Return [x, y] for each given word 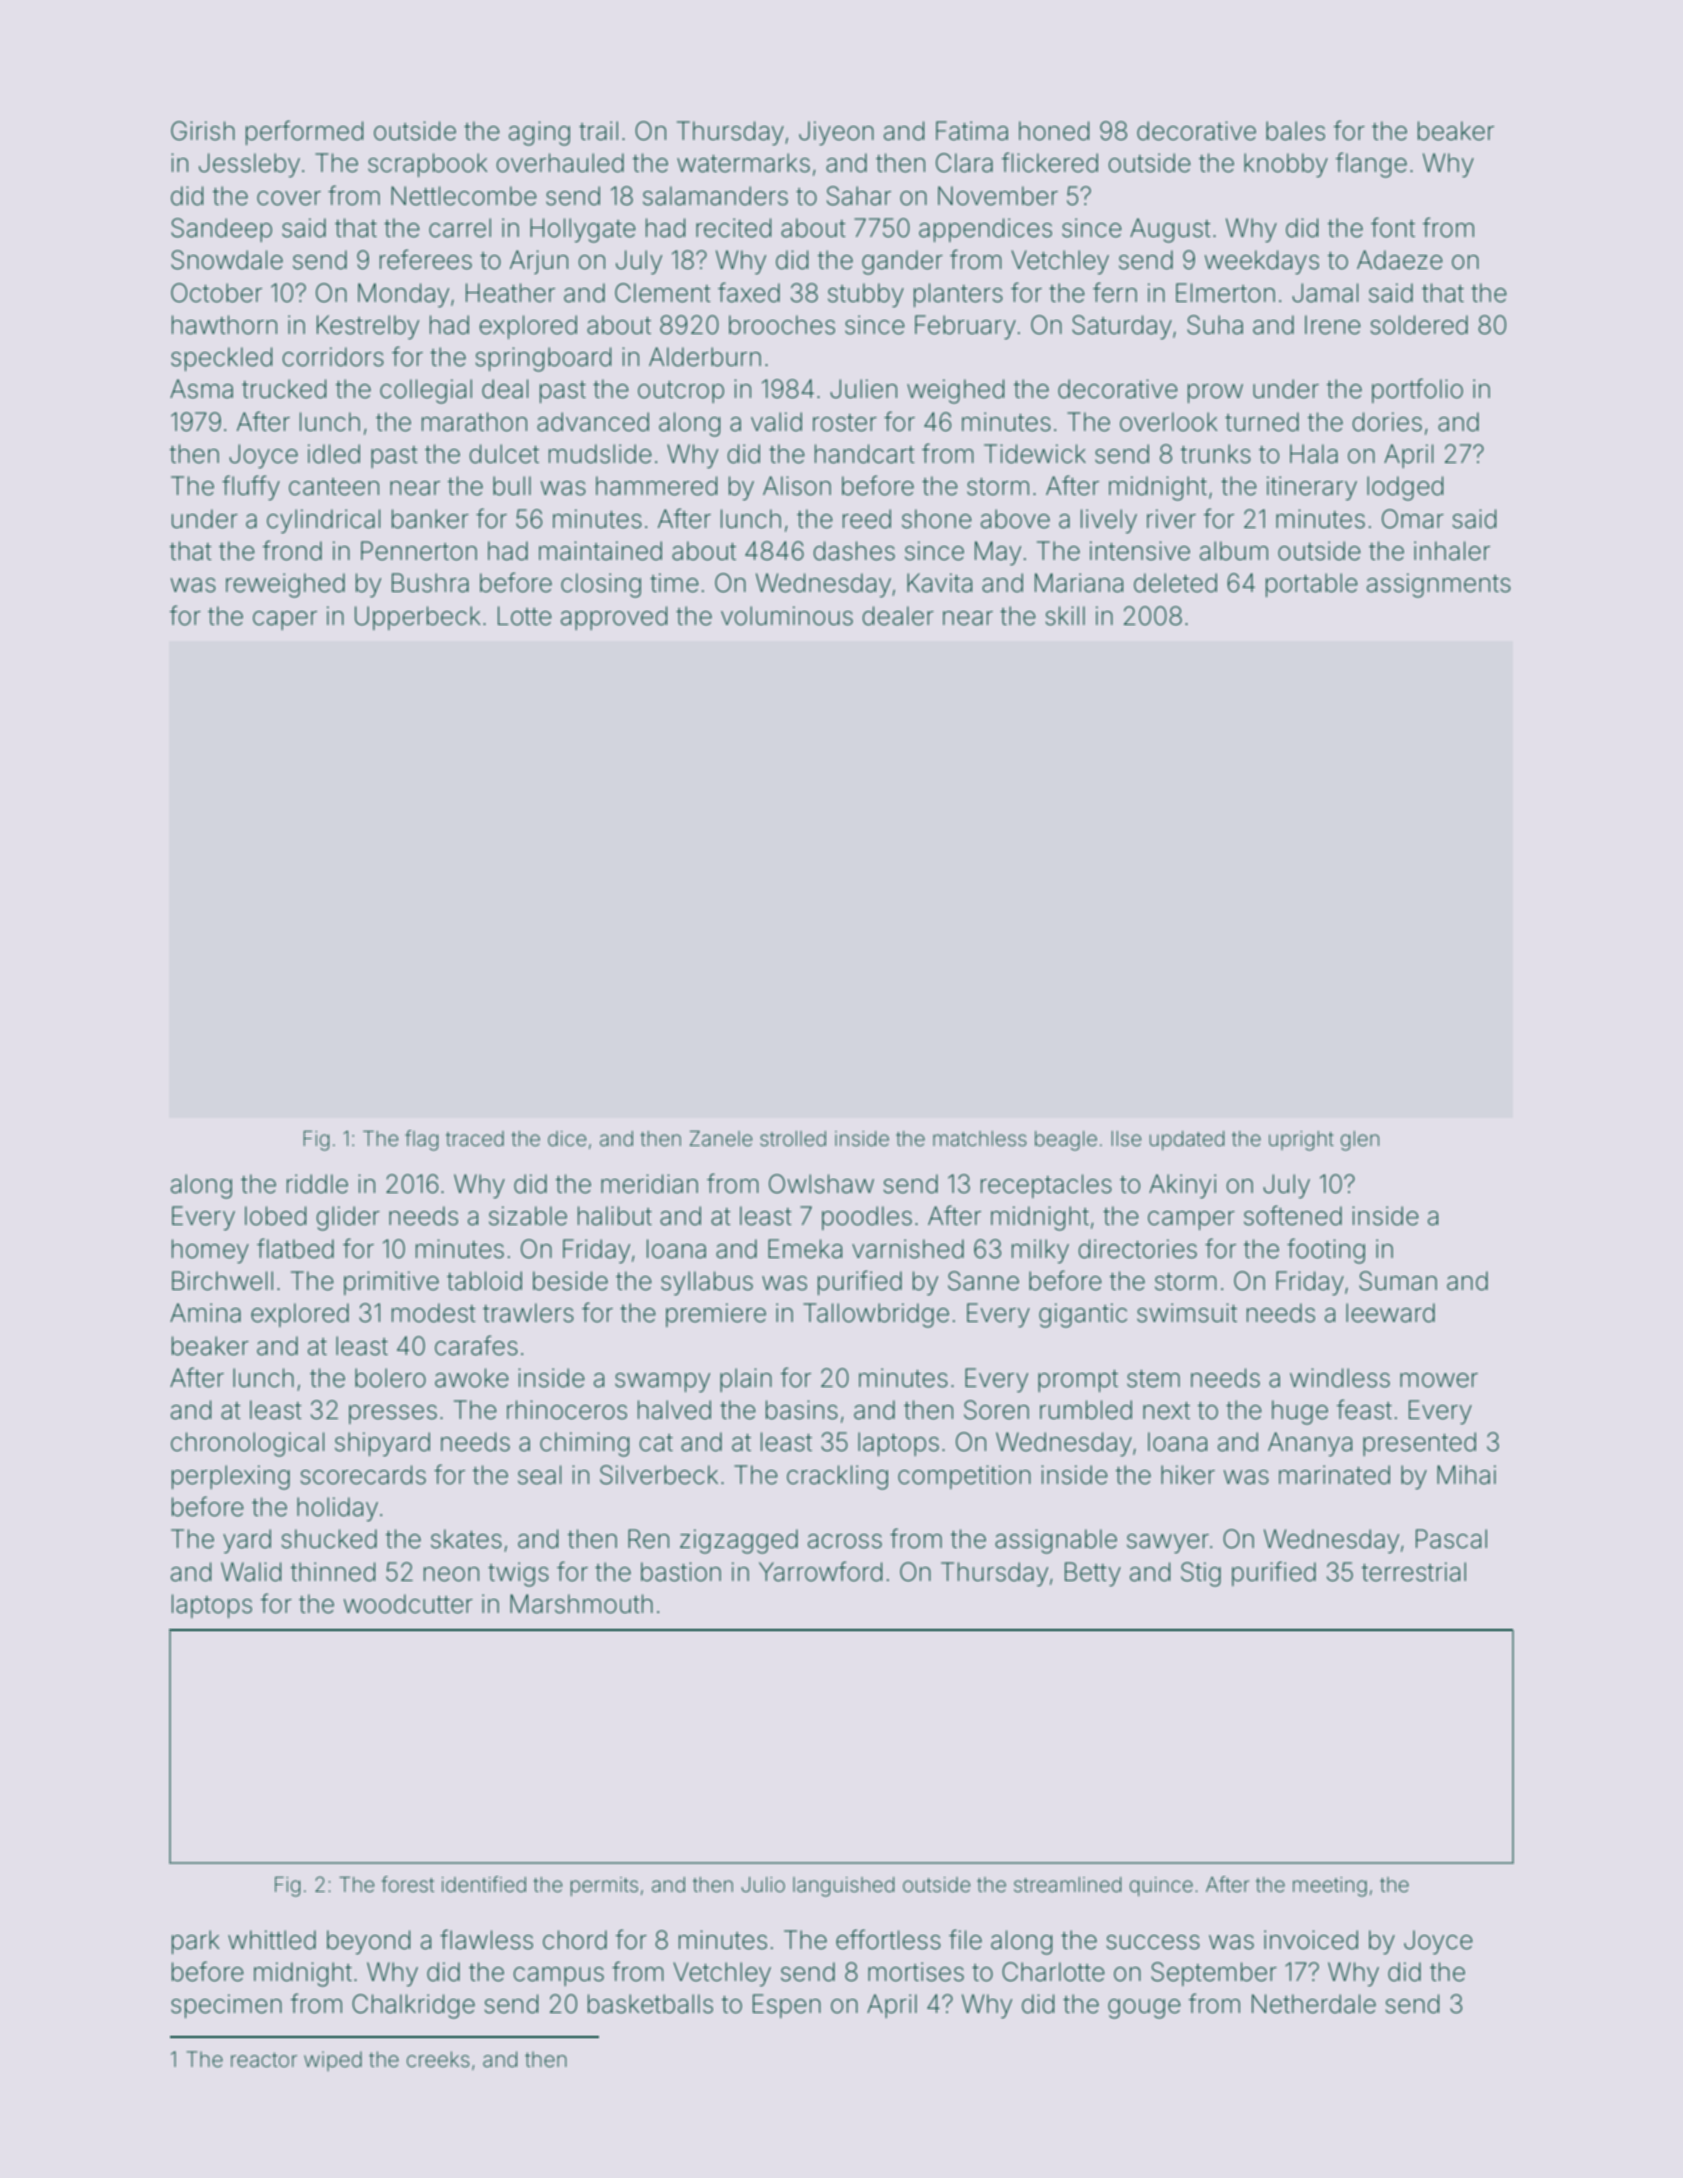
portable [1312, 585]
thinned [333, 1572]
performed [304, 132]
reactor [264, 2060]
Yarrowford [820, 1571]
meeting [1330, 1887]
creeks [438, 2059]
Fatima [972, 131]
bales [1295, 131]
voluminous [787, 616]
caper [285, 620]
